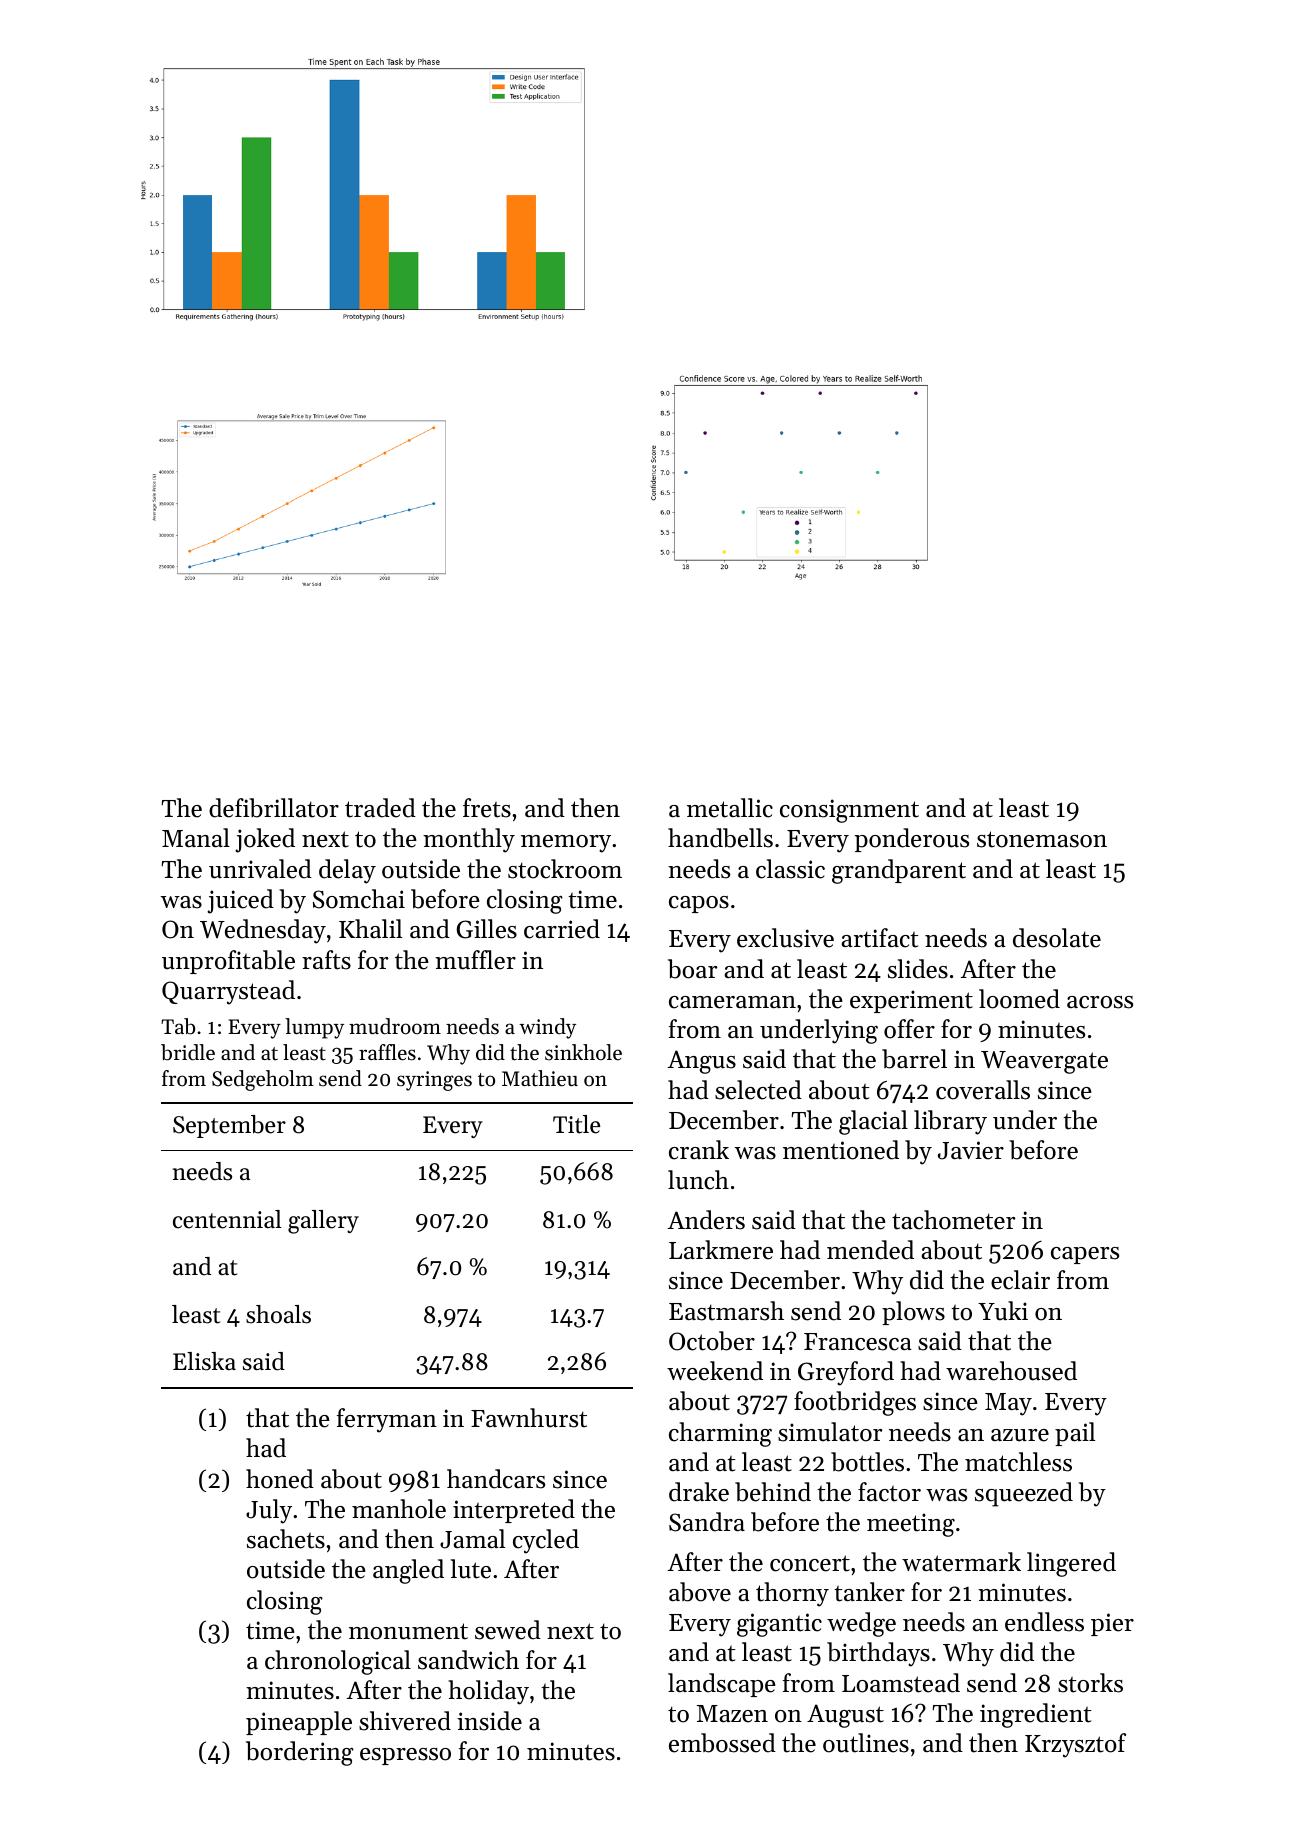  What do you see at coordinates (909, 1029) in the page?
I see `offer` at bounding box center [909, 1029].
